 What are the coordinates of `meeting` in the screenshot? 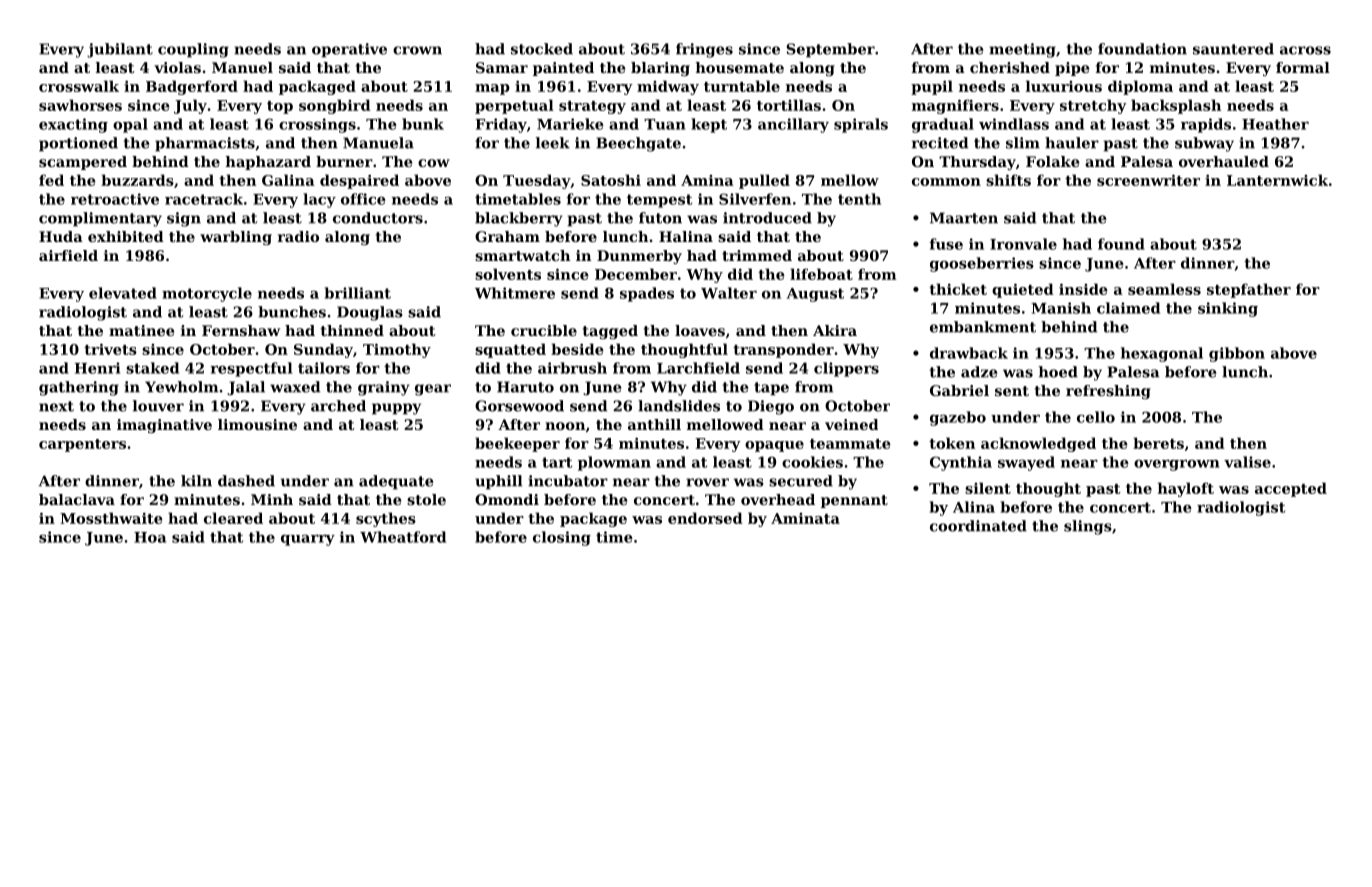 It's located at (1022, 50).
